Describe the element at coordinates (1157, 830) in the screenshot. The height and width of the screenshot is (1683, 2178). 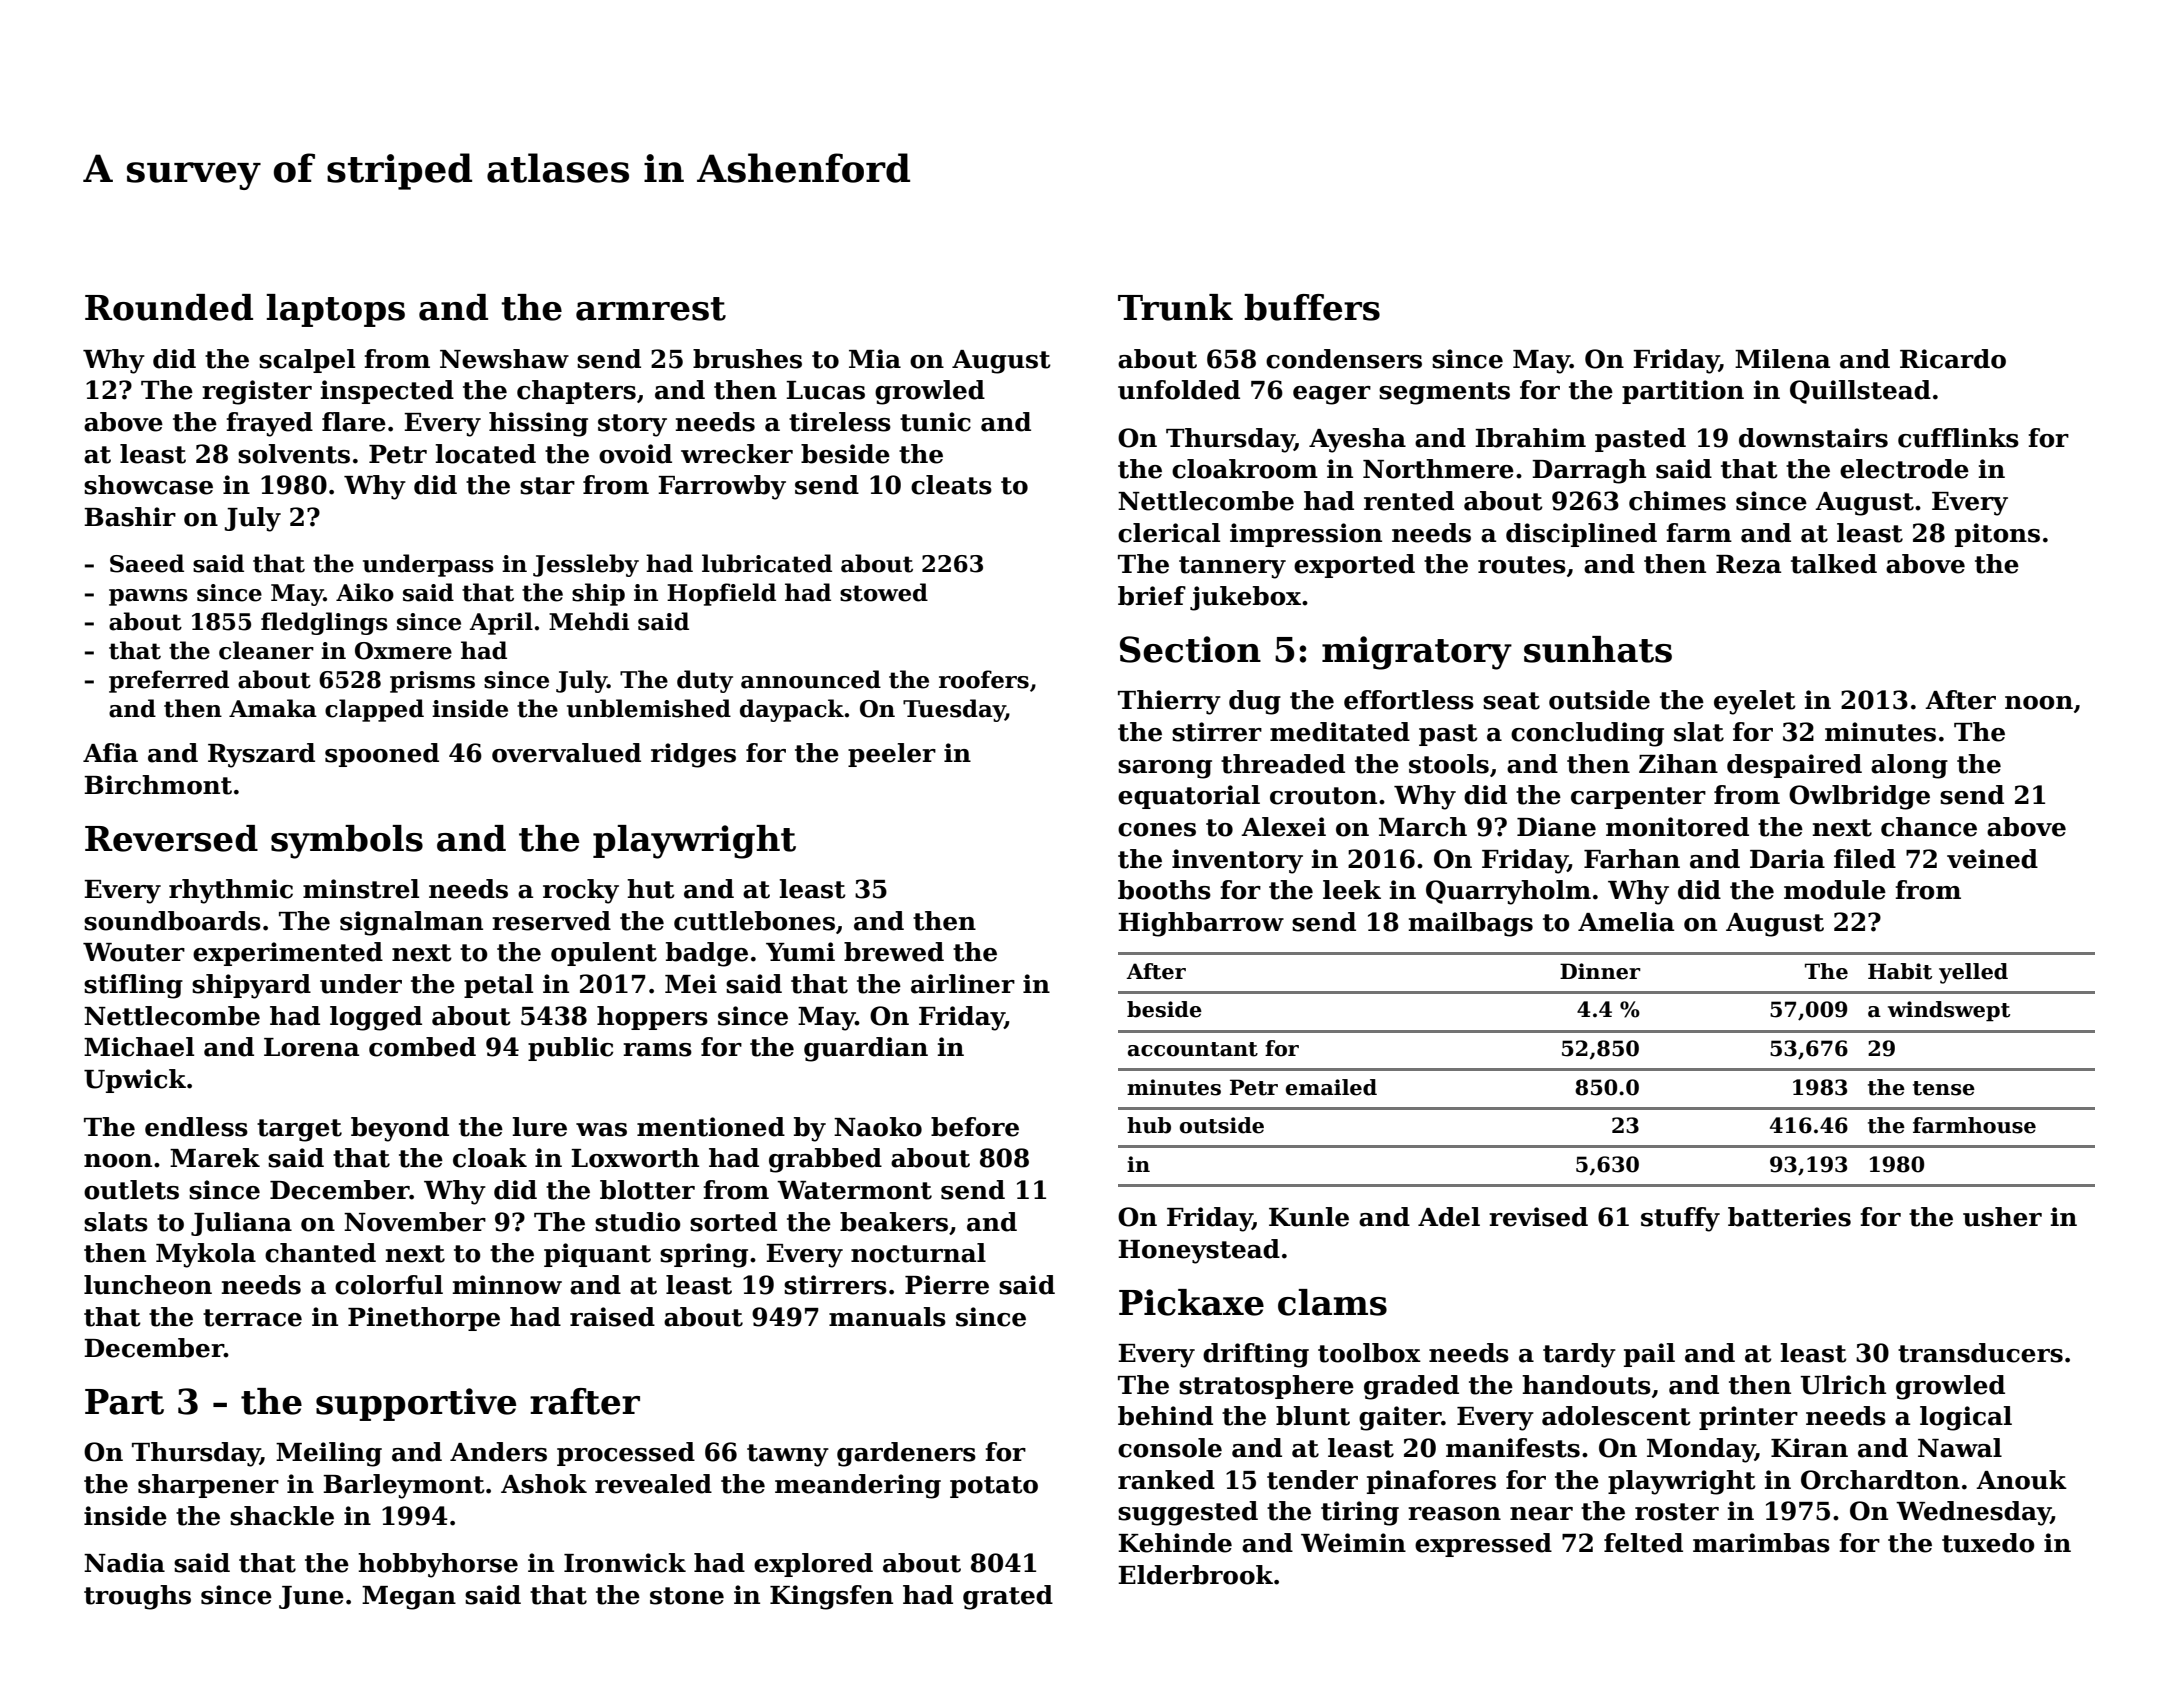
I see `cones` at that location.
